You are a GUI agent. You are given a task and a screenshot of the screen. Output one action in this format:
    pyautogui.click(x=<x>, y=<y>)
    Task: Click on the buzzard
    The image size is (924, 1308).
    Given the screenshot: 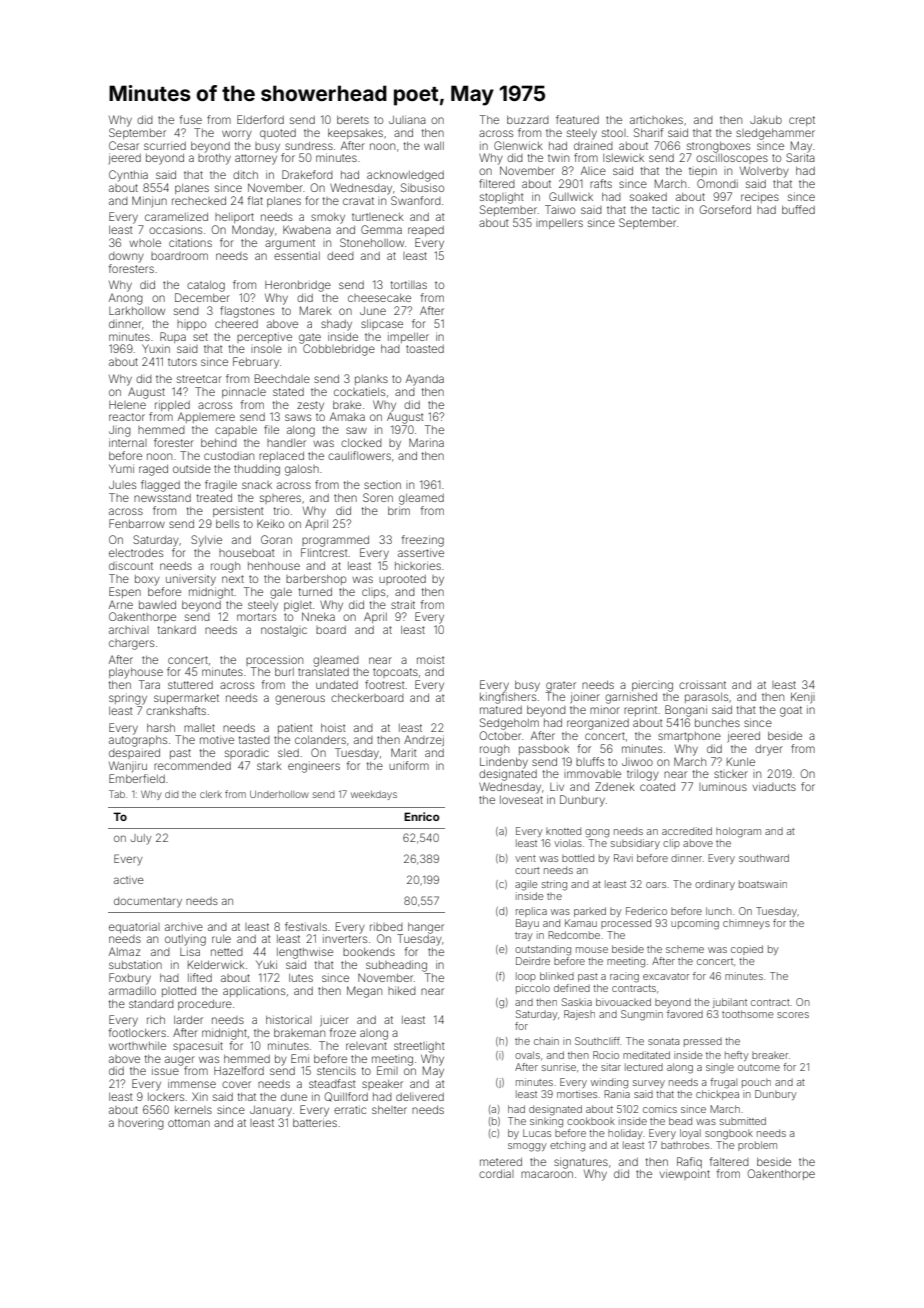 What is the action you would take?
    pyautogui.click(x=528, y=120)
